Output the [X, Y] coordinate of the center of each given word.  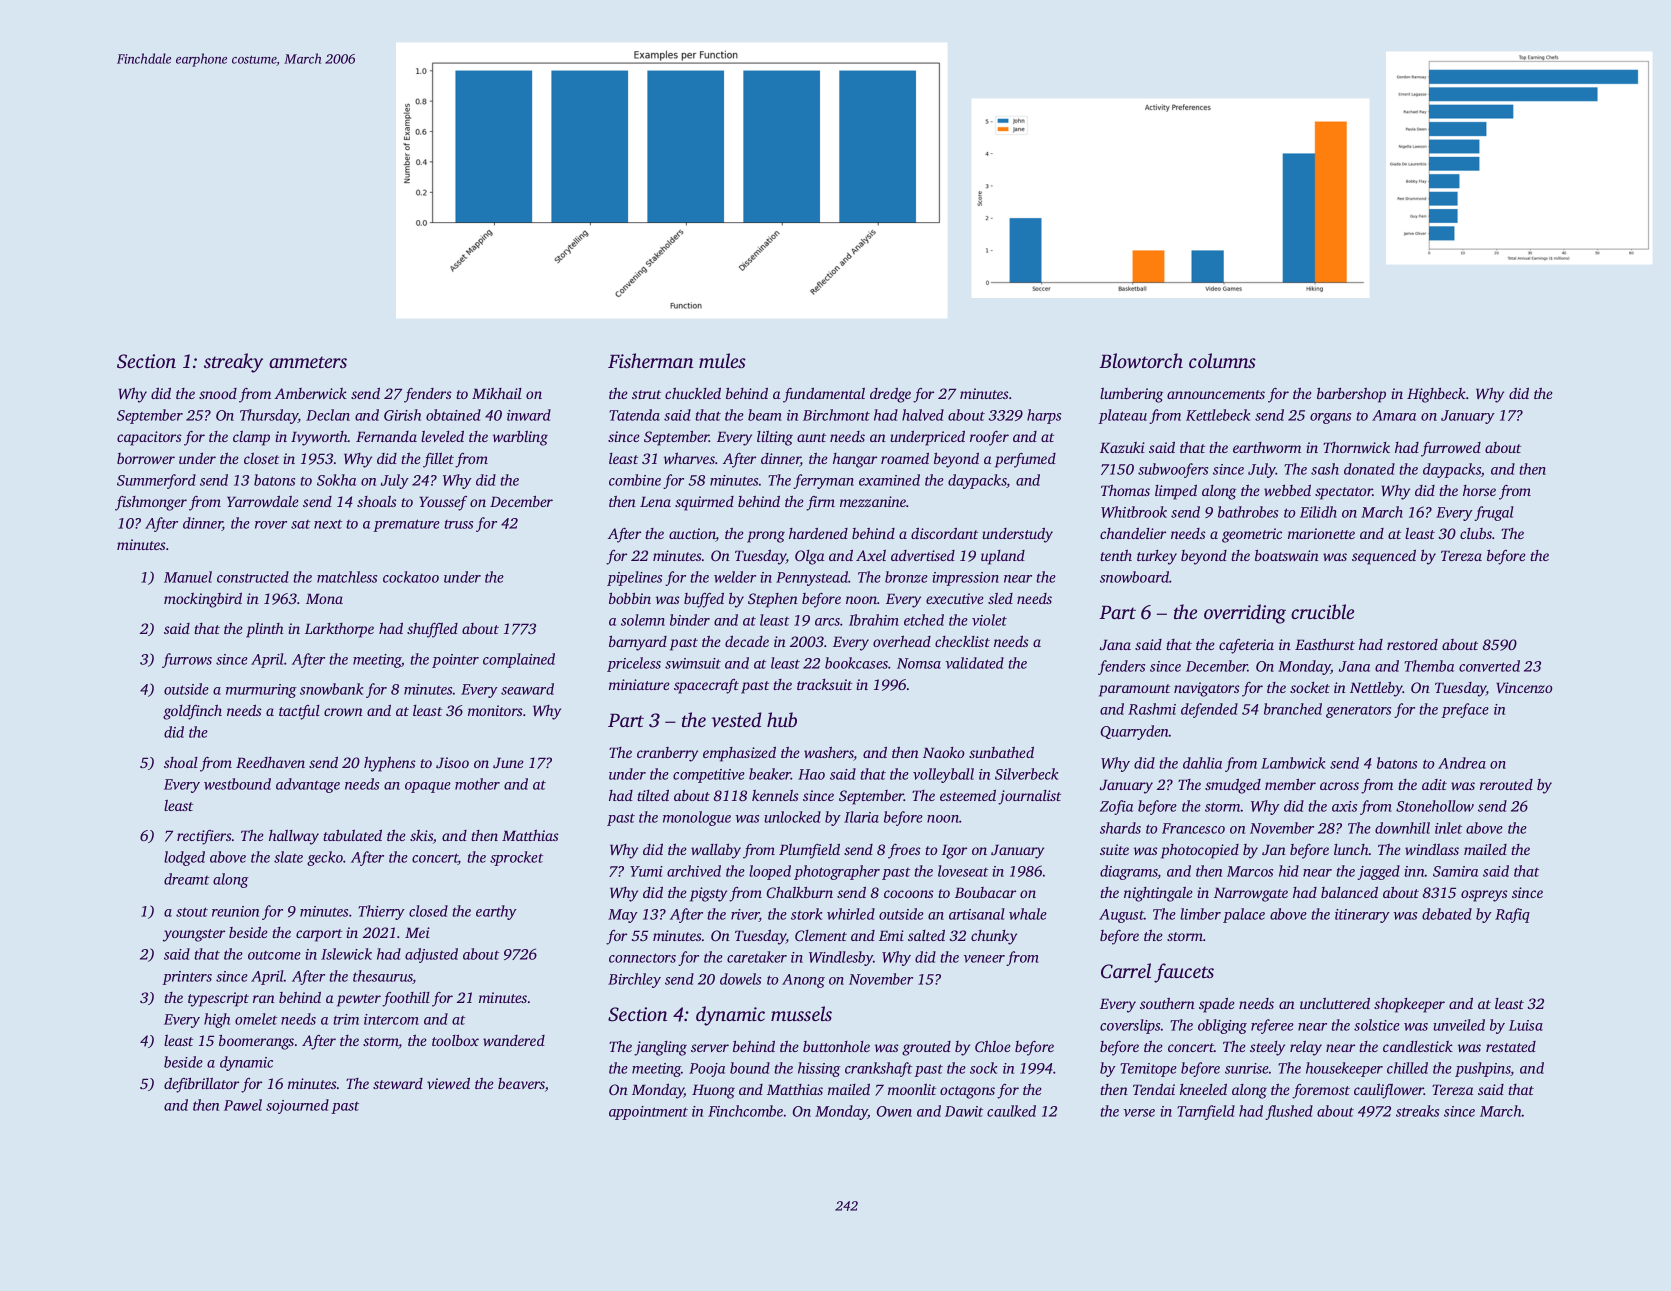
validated [975, 663]
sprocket [516, 858]
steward [398, 1083]
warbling [520, 438]
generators [1358, 712]
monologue [697, 818]
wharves [689, 458]
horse [1479, 490]
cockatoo [411, 577]
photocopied [1200, 851]
